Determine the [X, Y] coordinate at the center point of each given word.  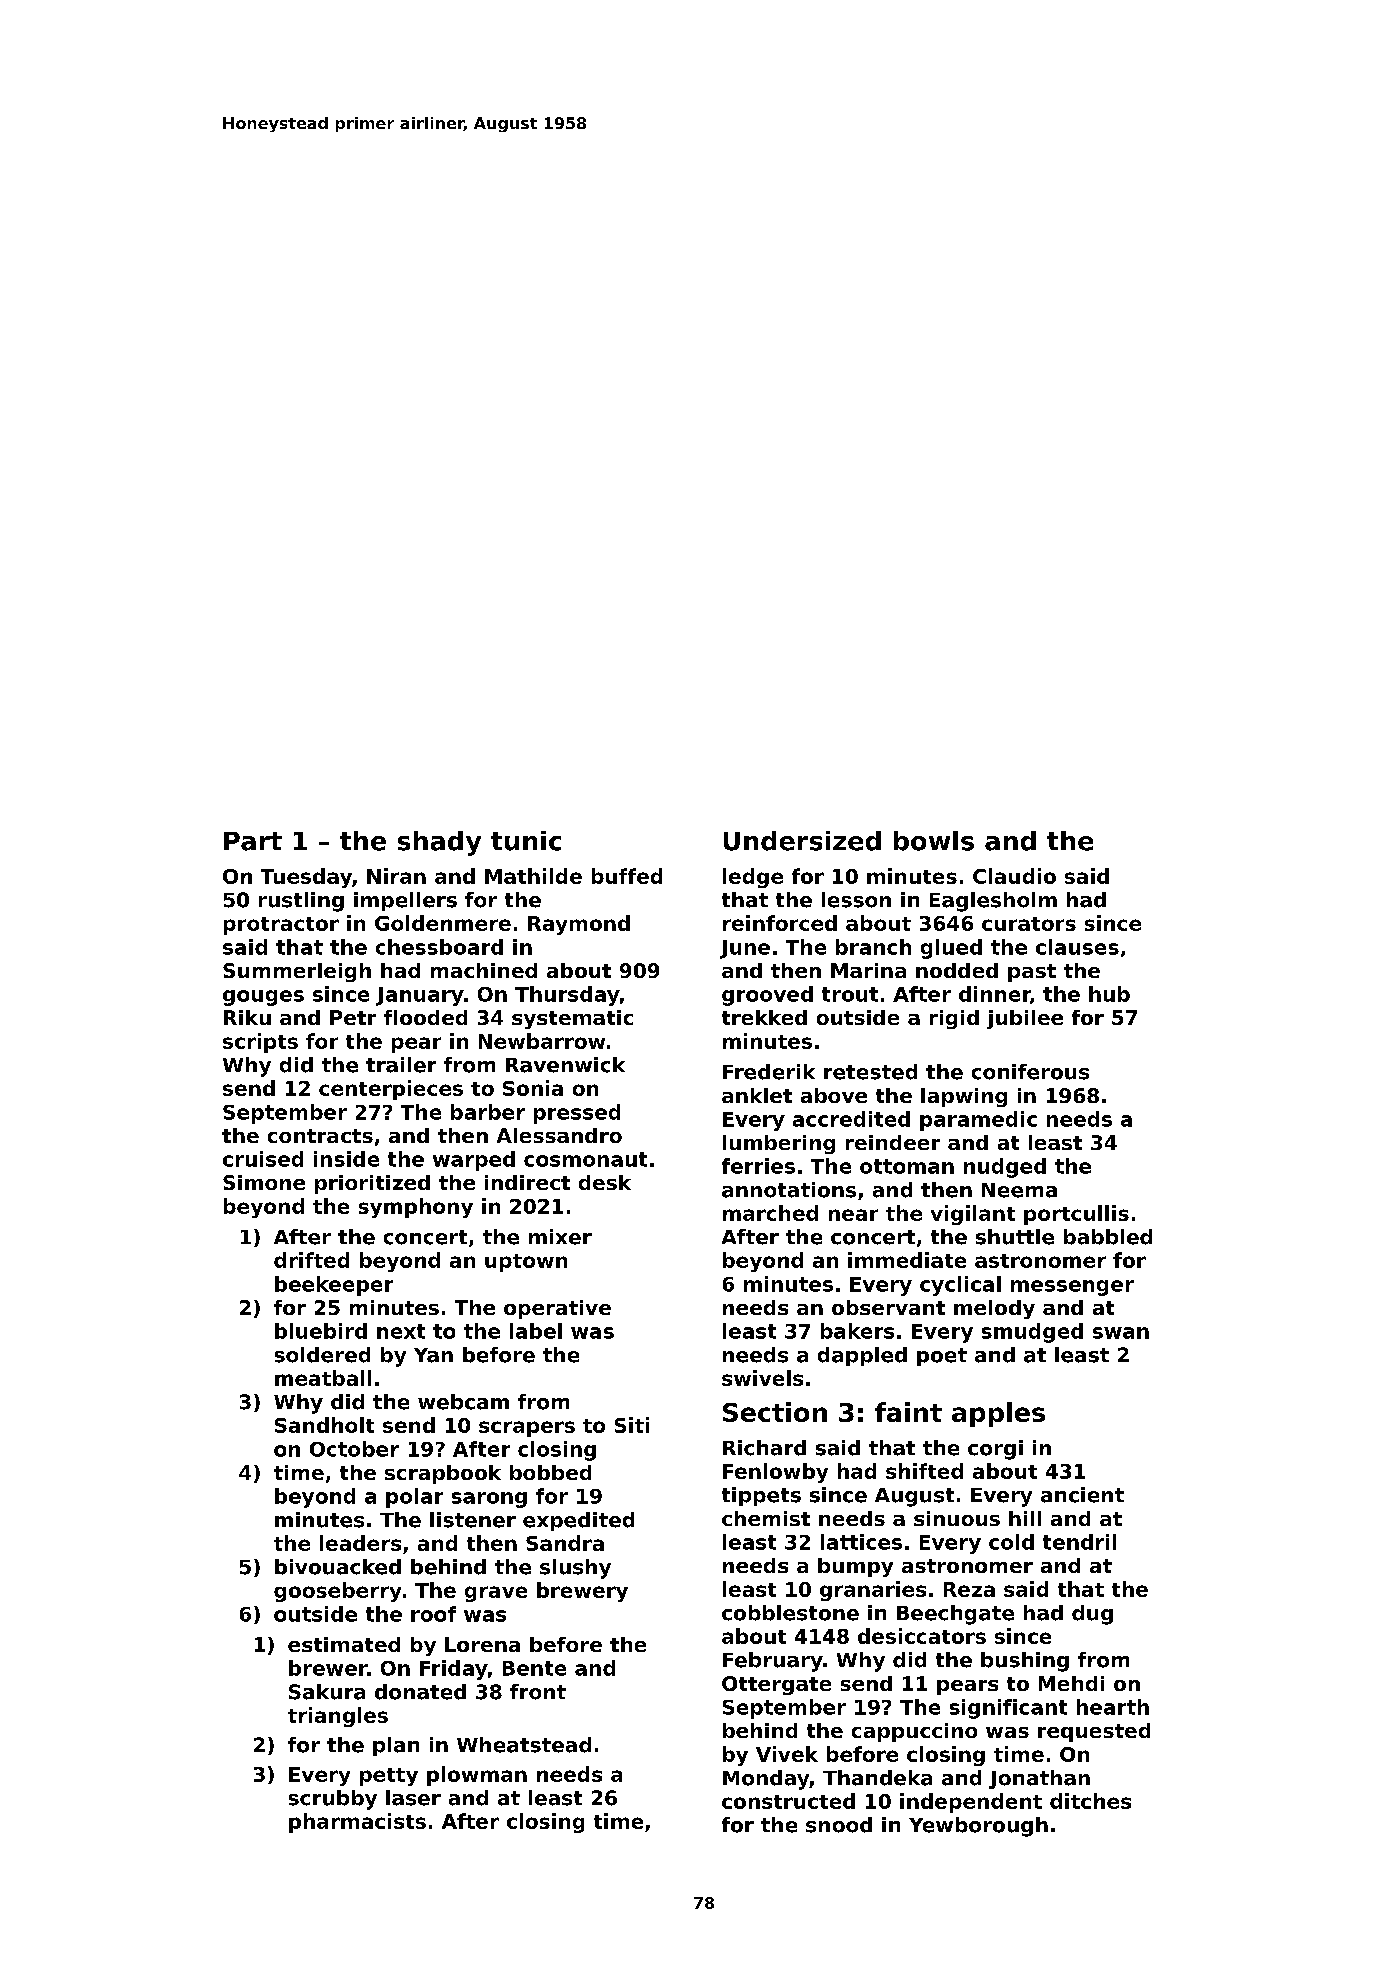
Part [253, 841]
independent [971, 1803]
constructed [788, 1801]
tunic [526, 841]
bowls [934, 841]
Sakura [327, 1692]
